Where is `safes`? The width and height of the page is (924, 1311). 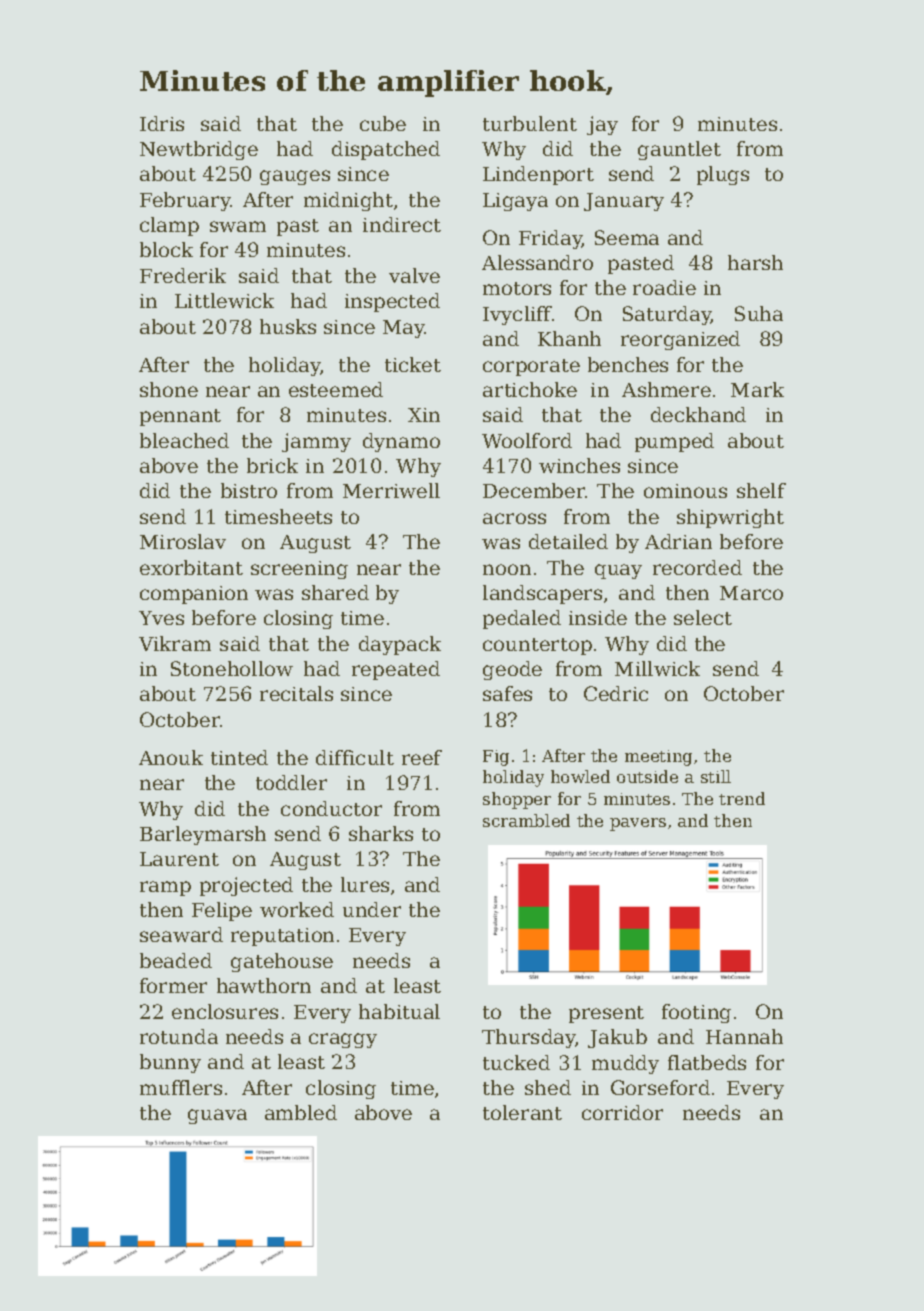
safes is located at coordinates (507, 693).
